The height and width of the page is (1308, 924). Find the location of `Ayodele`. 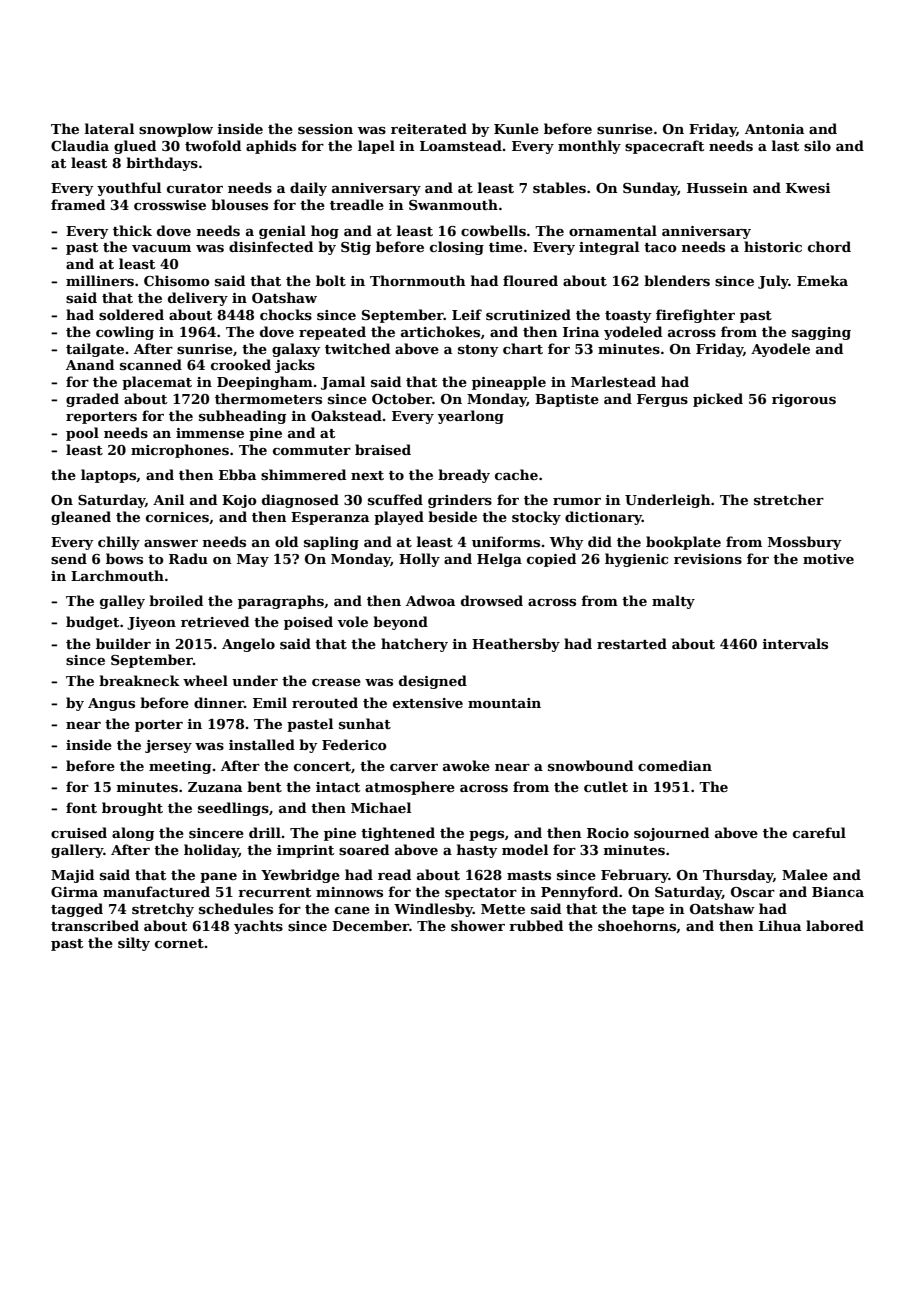

Ayodele is located at coordinates (780, 350).
